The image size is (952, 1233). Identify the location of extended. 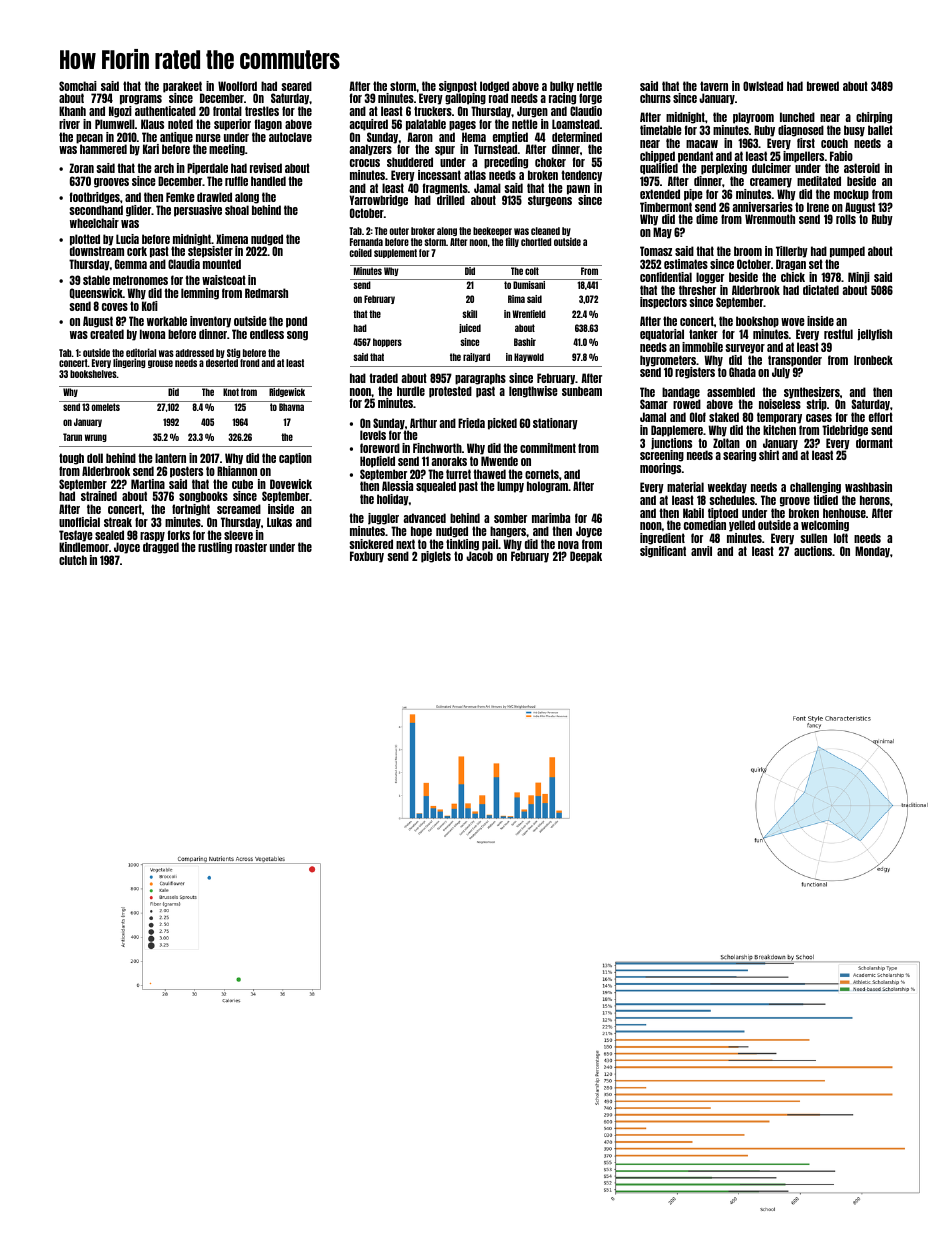
(660, 194).
